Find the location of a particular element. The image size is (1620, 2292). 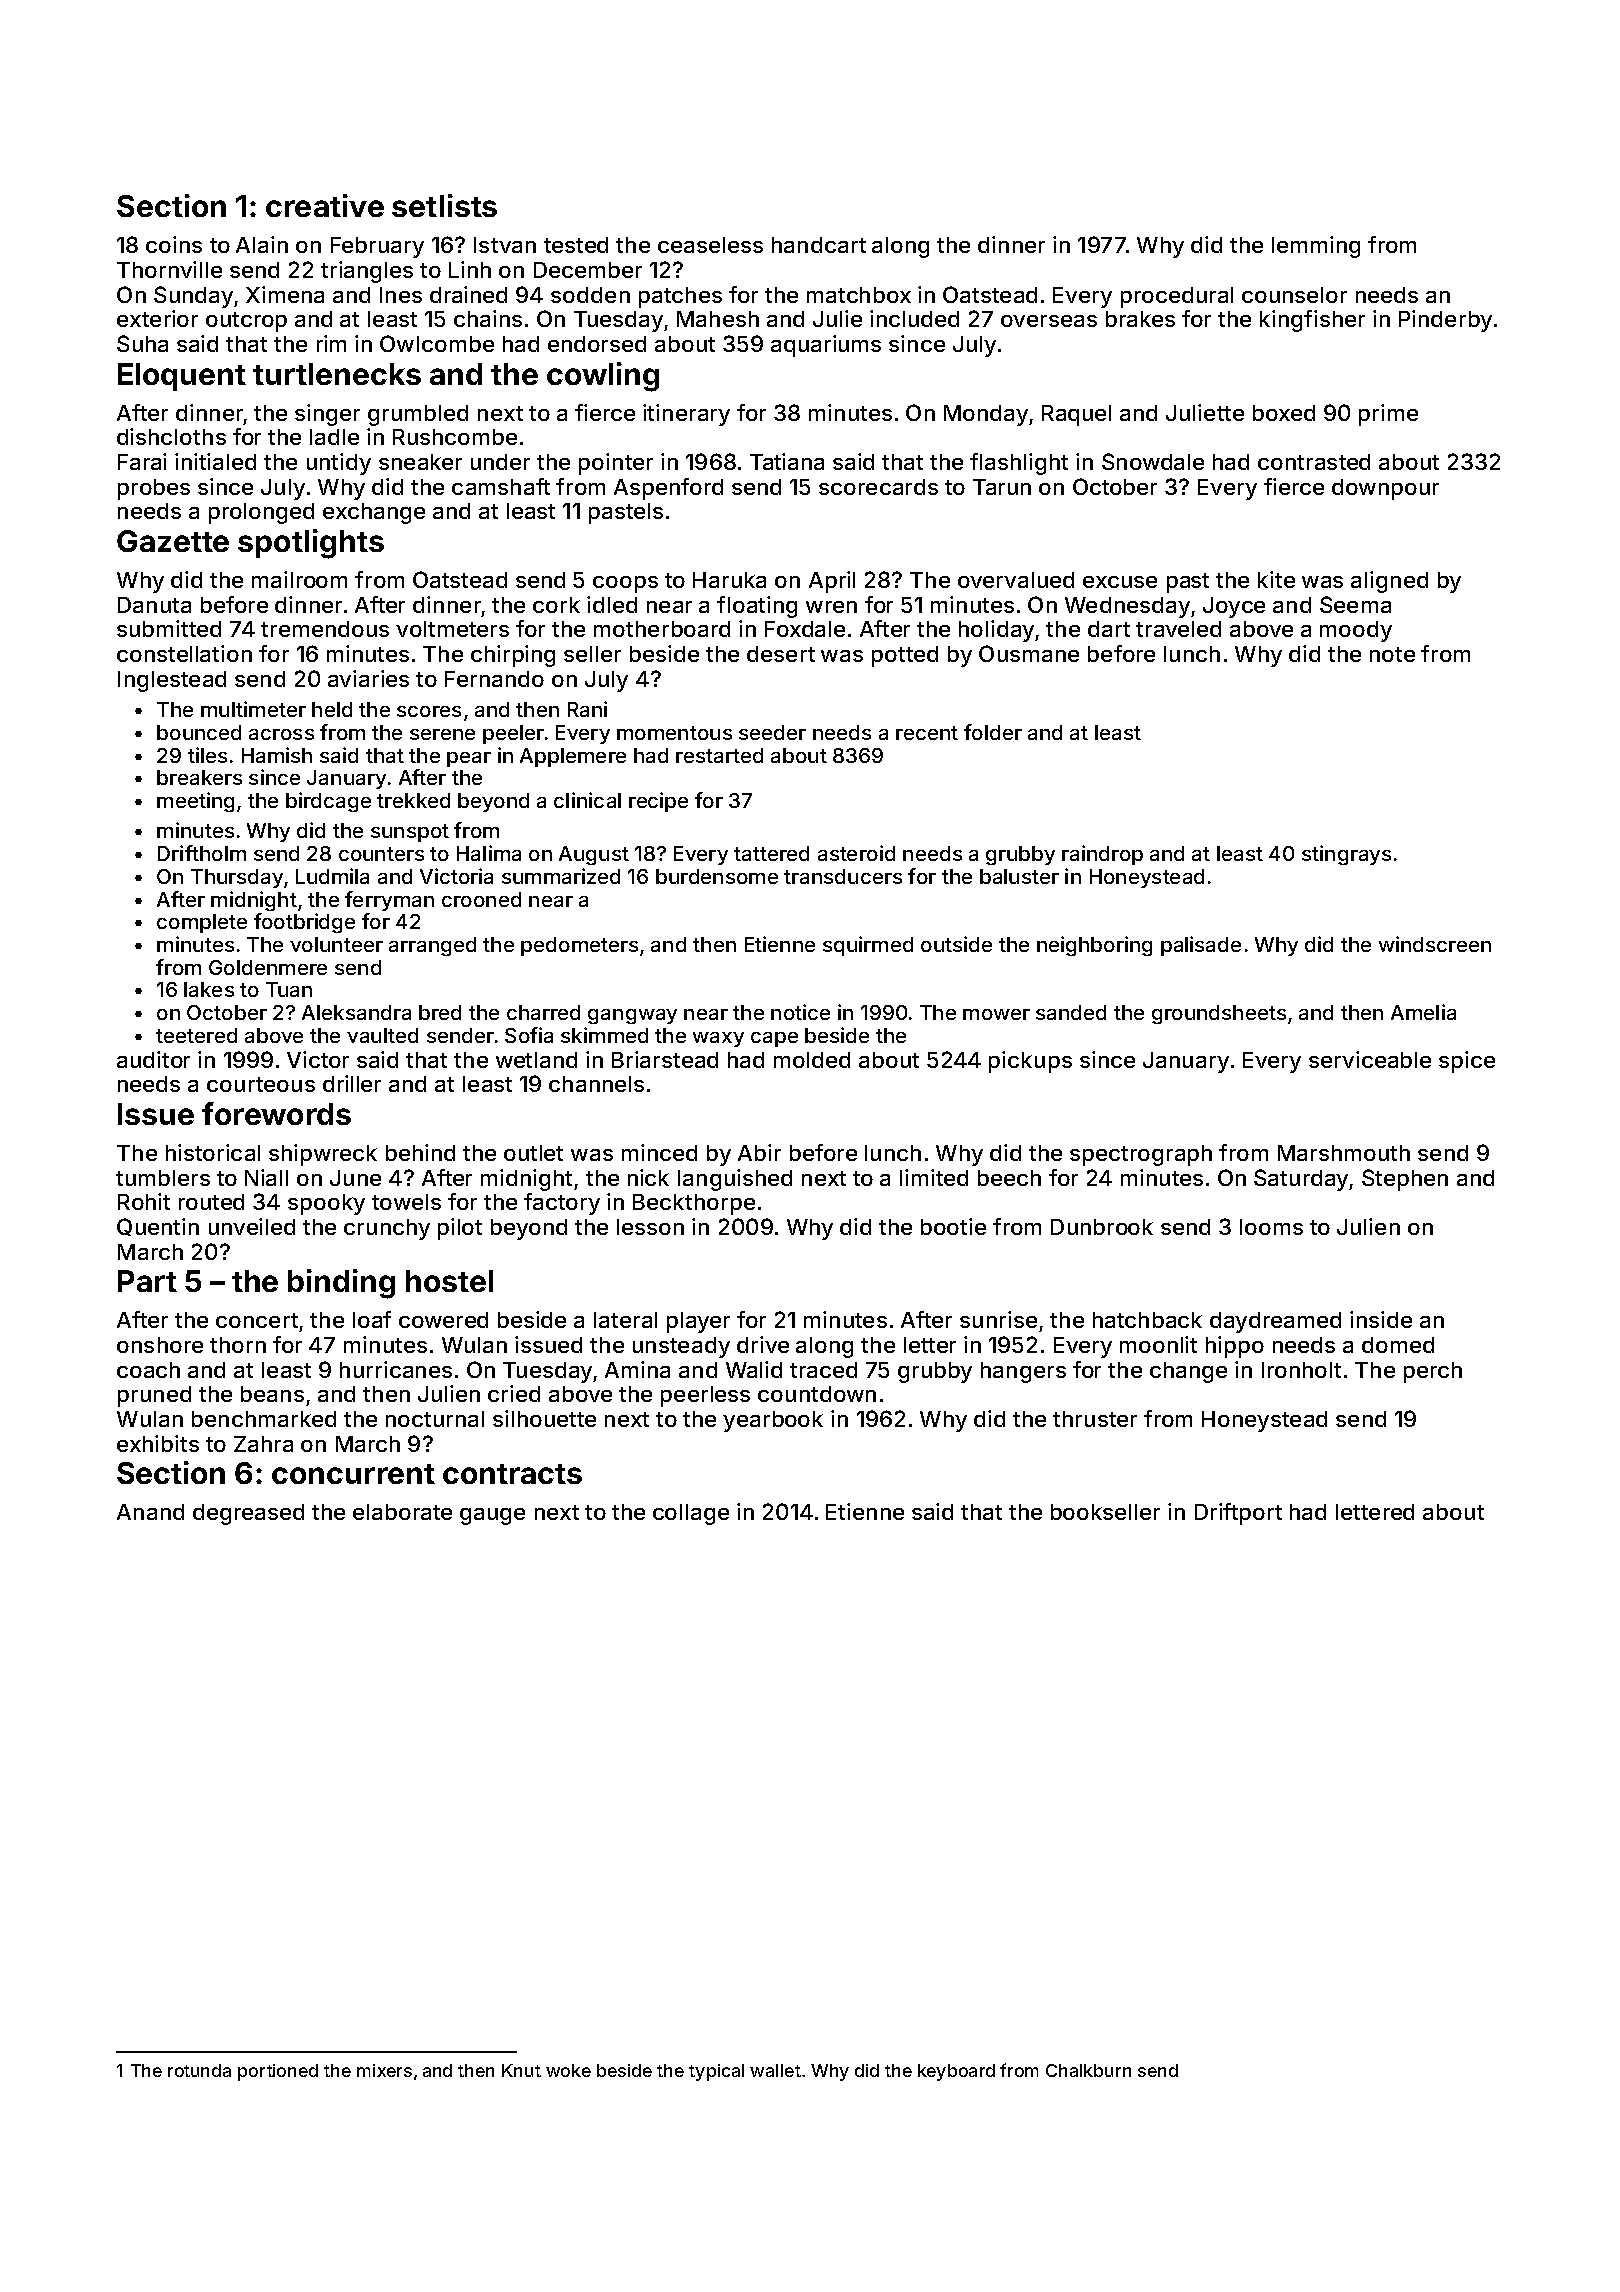

boxed is located at coordinates (1284, 413).
